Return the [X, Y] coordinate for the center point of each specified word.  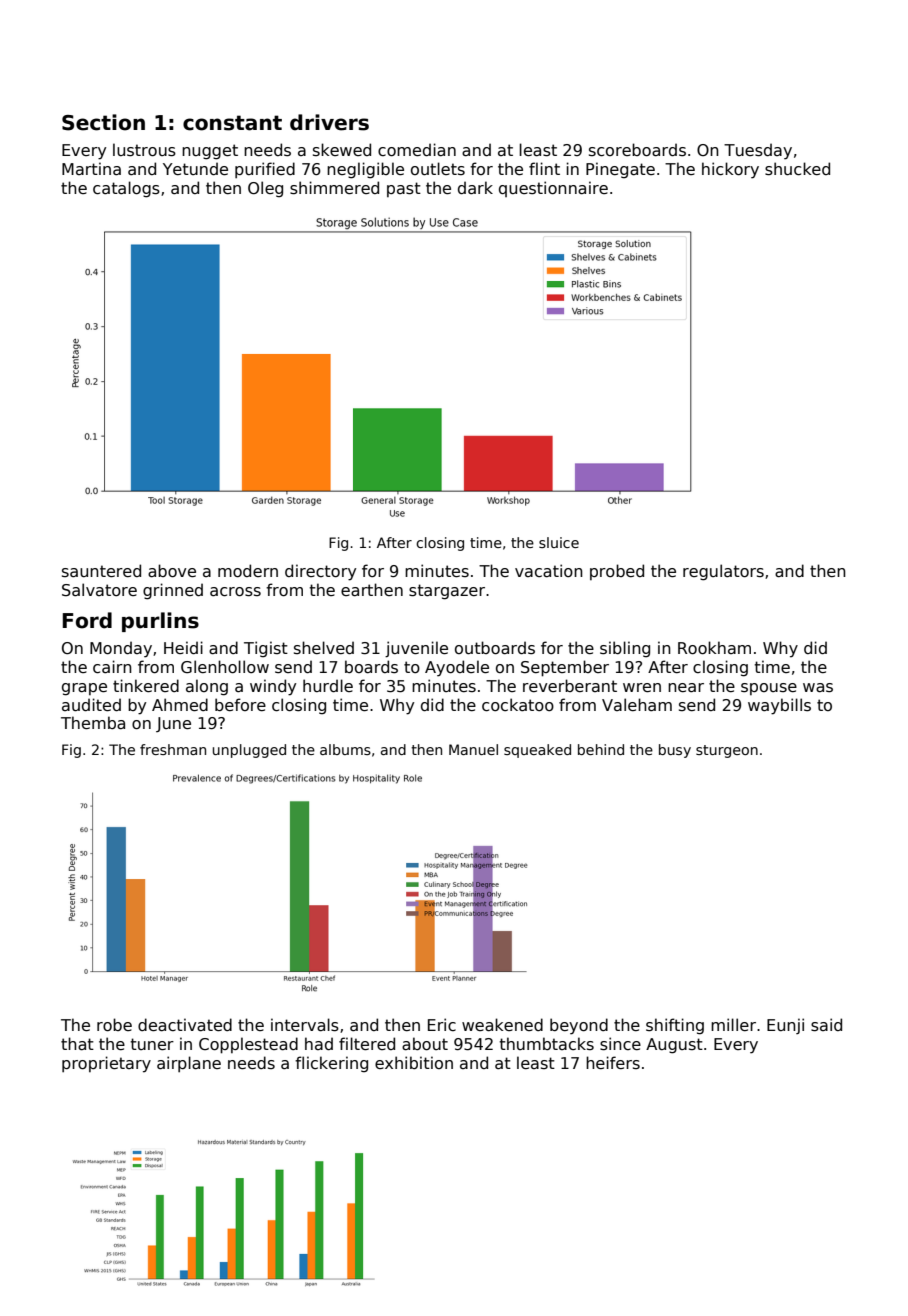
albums [345, 749]
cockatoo [518, 705]
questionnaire [553, 189]
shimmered [334, 188]
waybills [779, 706]
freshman [173, 749]
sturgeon [727, 751]
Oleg [265, 189]
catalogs [126, 189]
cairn [112, 667]
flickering [331, 1064]
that [77, 1044]
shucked [797, 169]
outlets [438, 168]
